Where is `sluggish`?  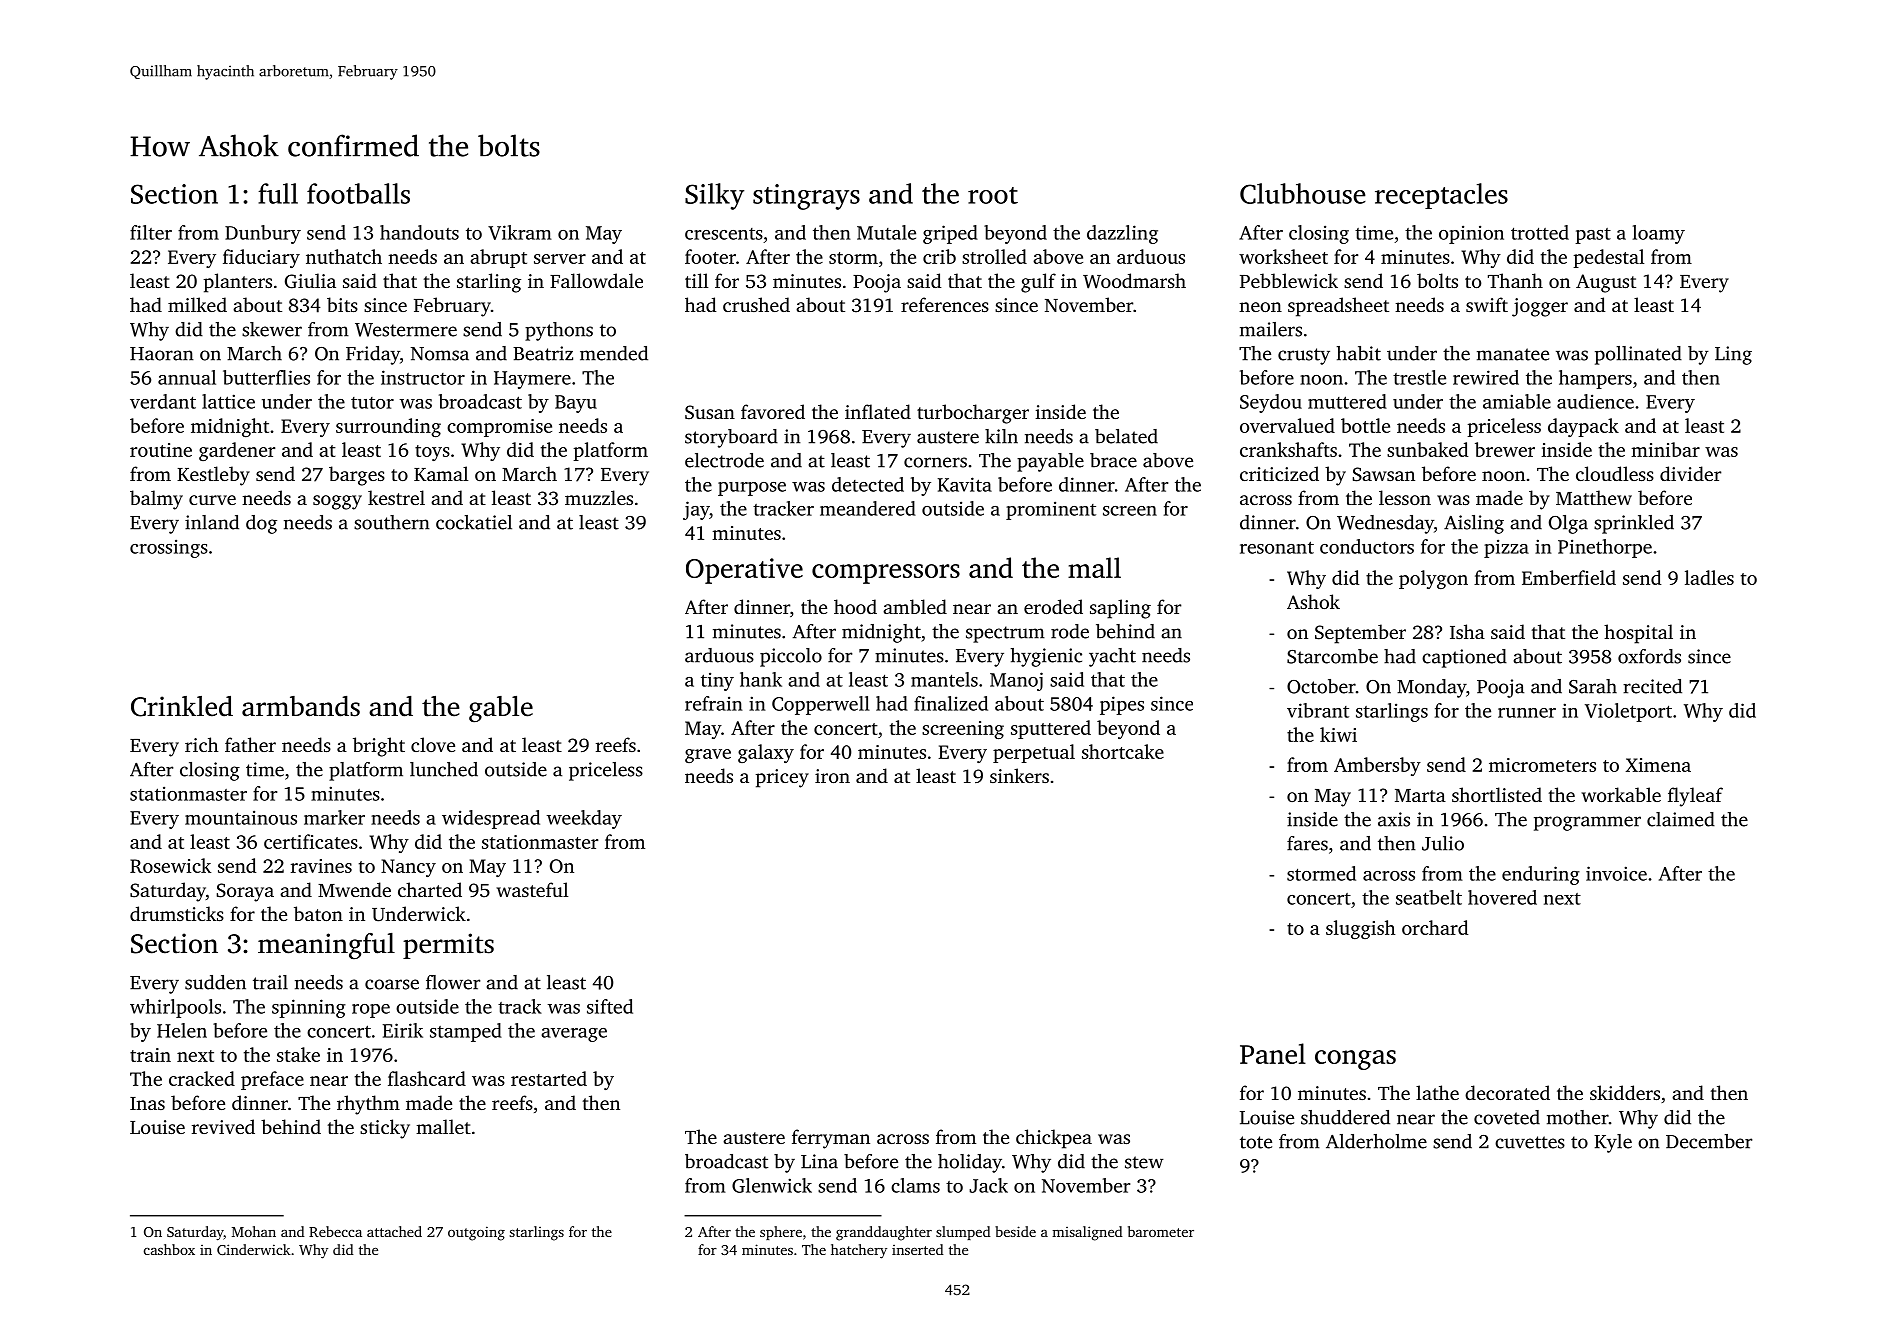 sluggish is located at coordinates (1360, 929).
